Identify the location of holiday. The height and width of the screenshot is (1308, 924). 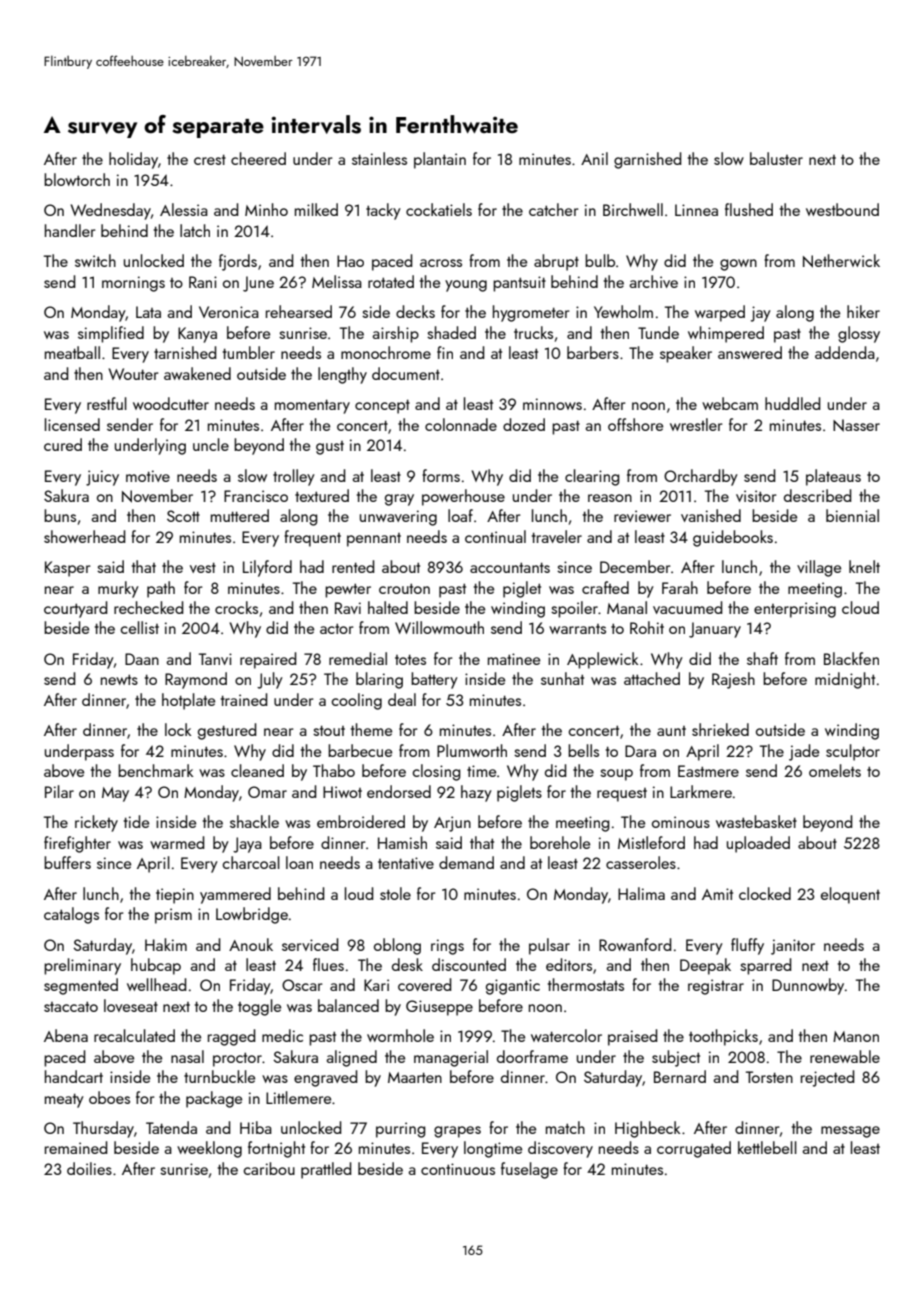
(133, 160).
